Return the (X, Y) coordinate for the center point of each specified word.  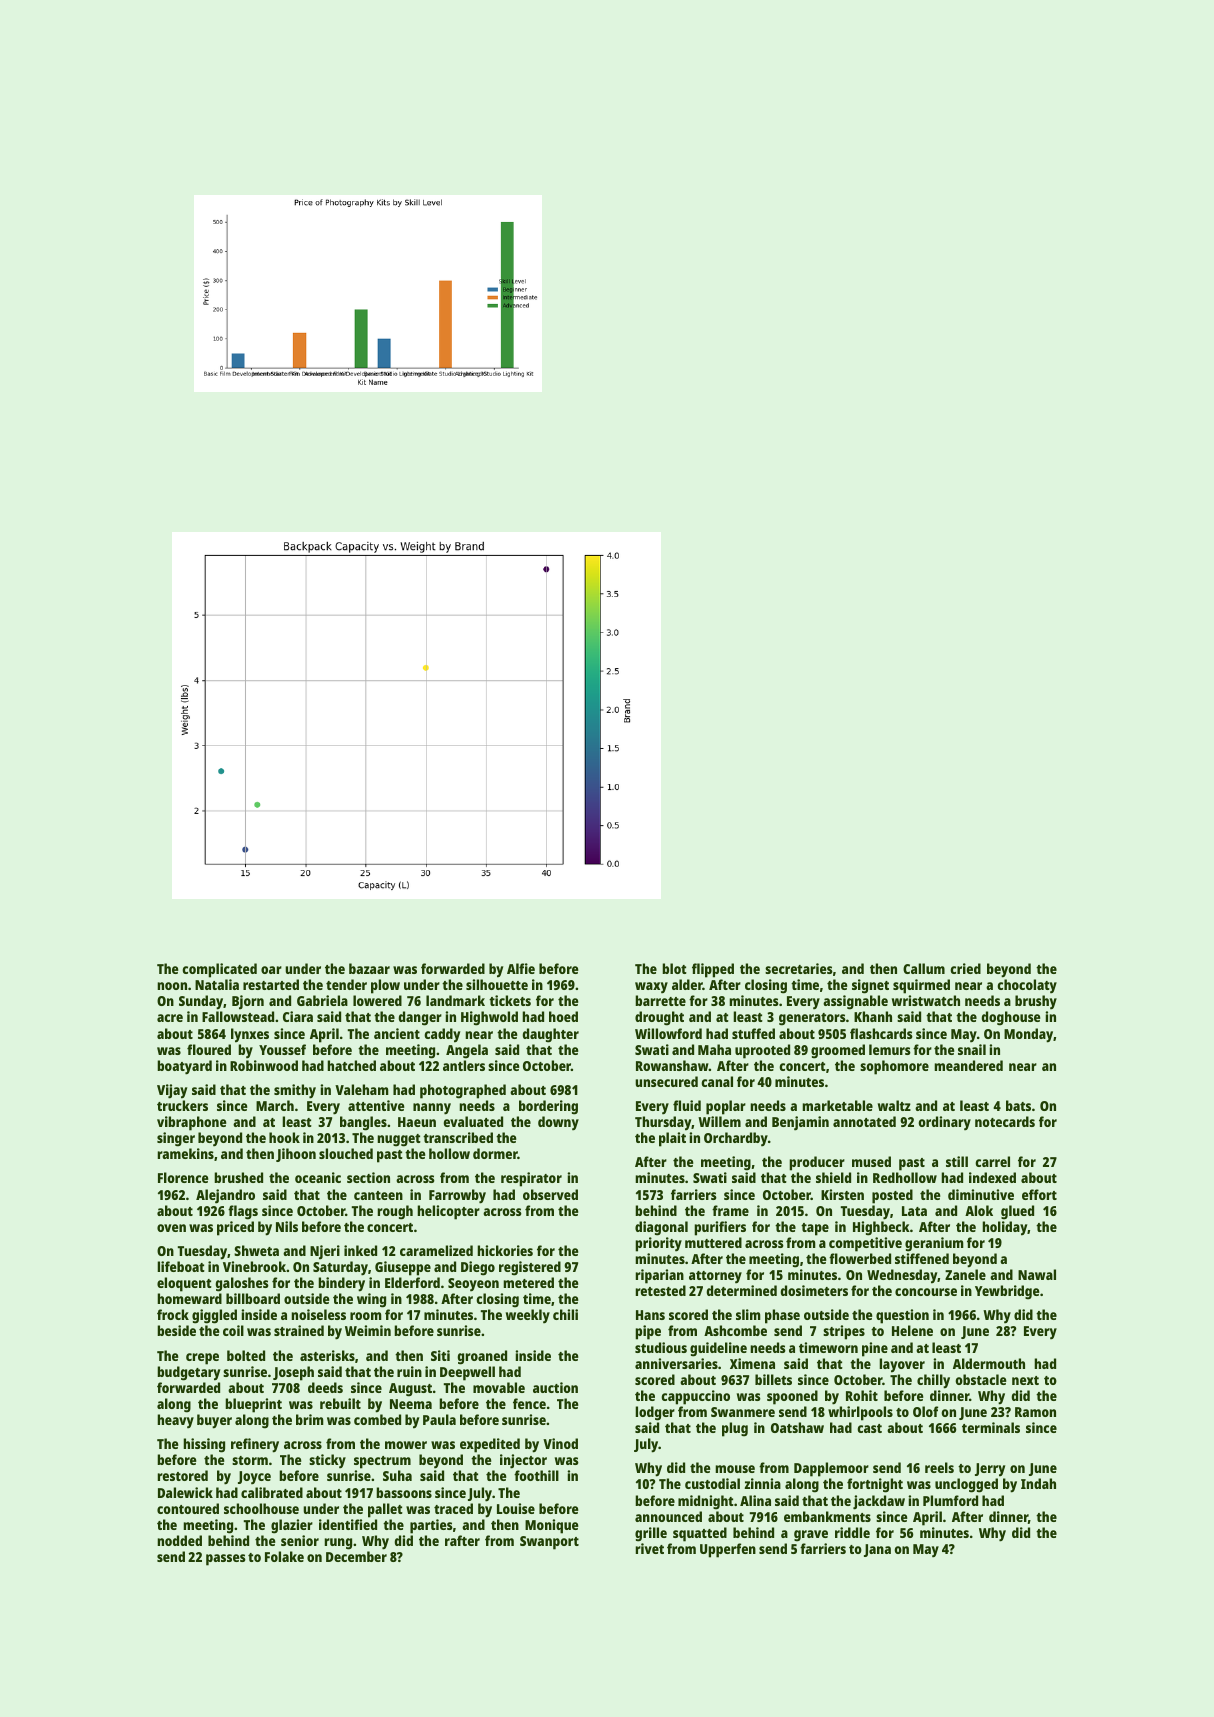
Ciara (298, 1016)
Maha (714, 1049)
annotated (864, 1121)
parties (431, 1526)
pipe (648, 1332)
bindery (341, 1284)
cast (869, 1428)
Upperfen (728, 1550)
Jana (877, 1550)
